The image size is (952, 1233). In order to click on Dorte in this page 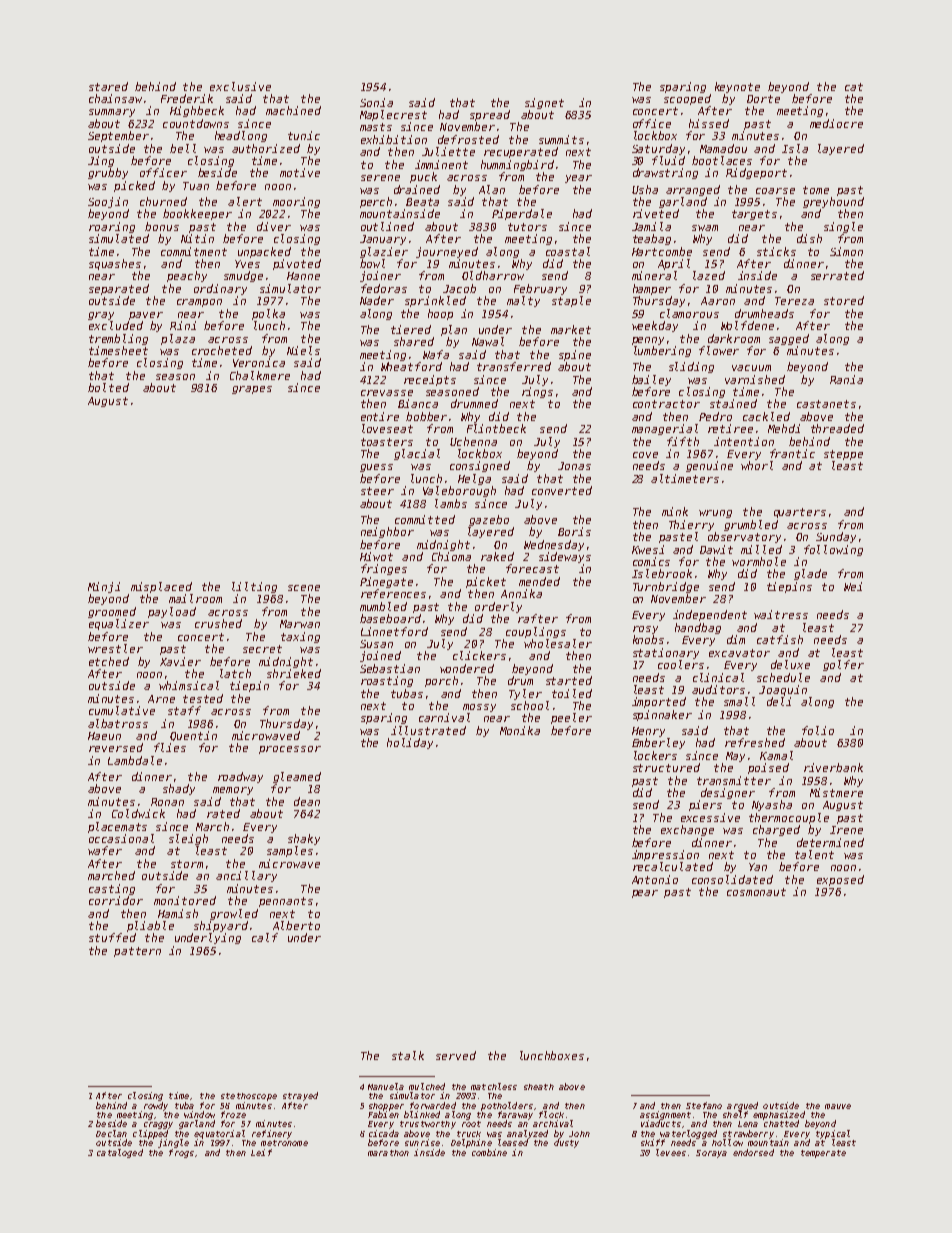, I will do `click(763, 99)`.
